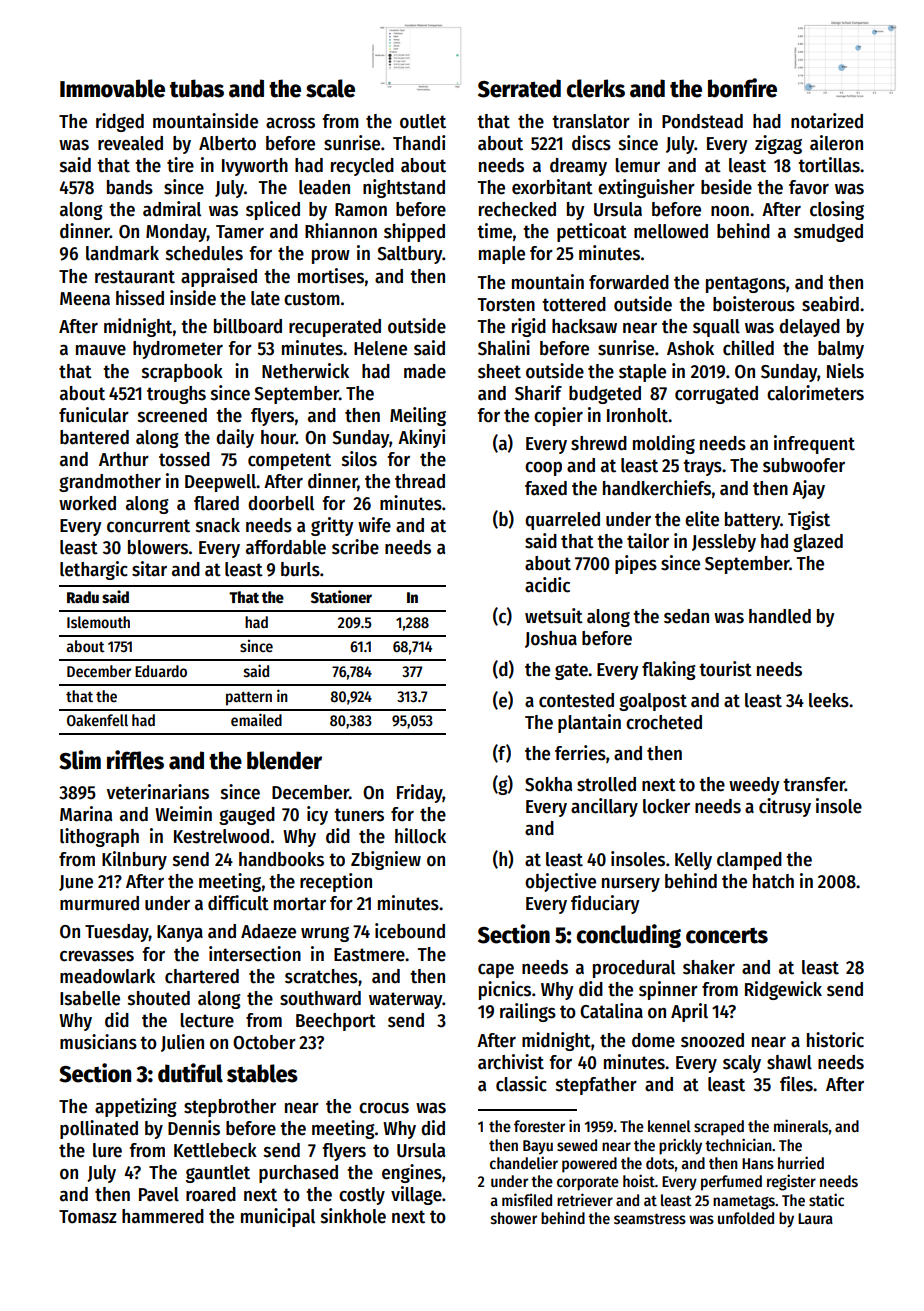 The image size is (924, 1311). Describe the element at coordinates (742, 1064) in the page. I see `scaly` at that location.
